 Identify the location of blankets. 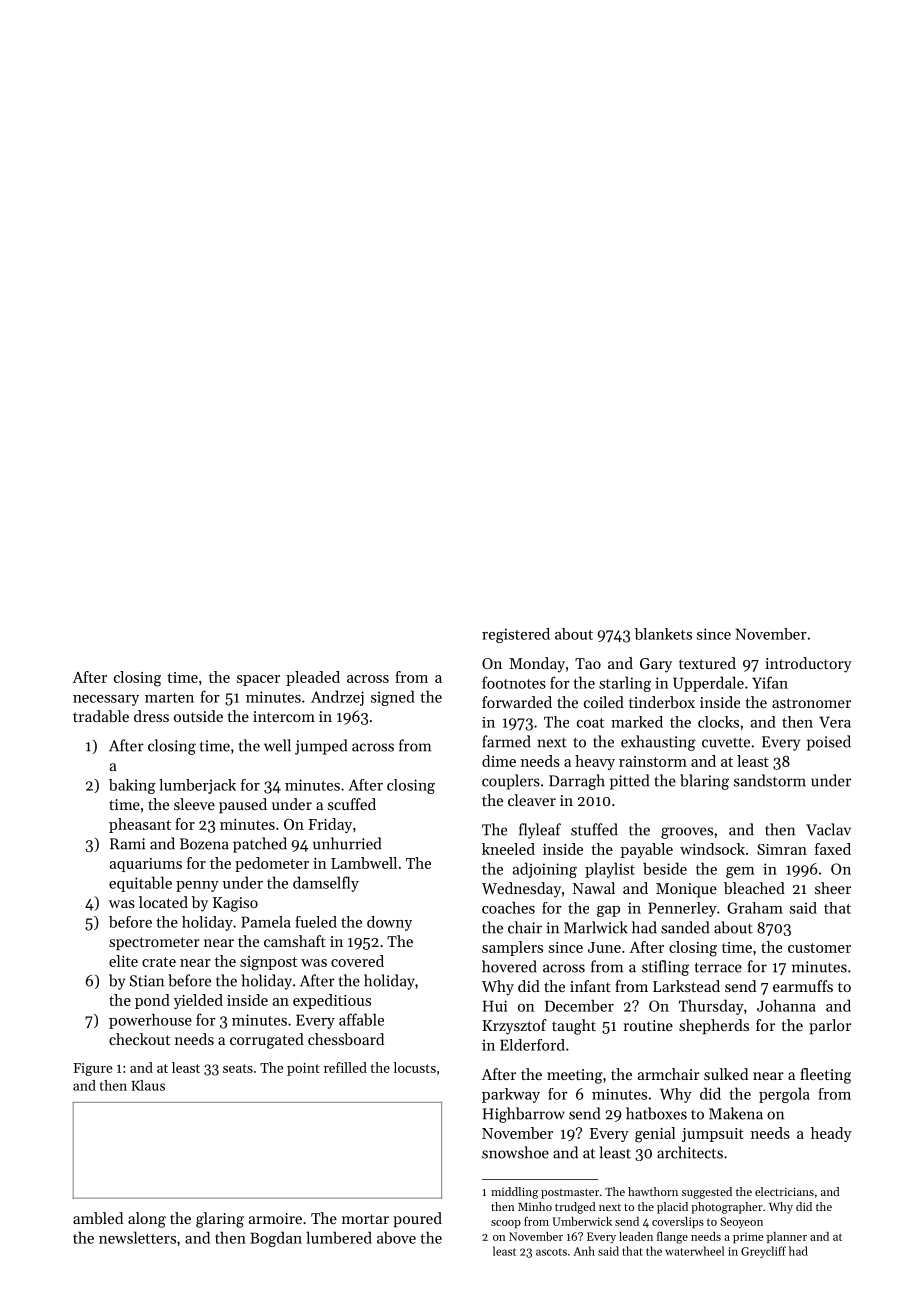
(663, 634).
